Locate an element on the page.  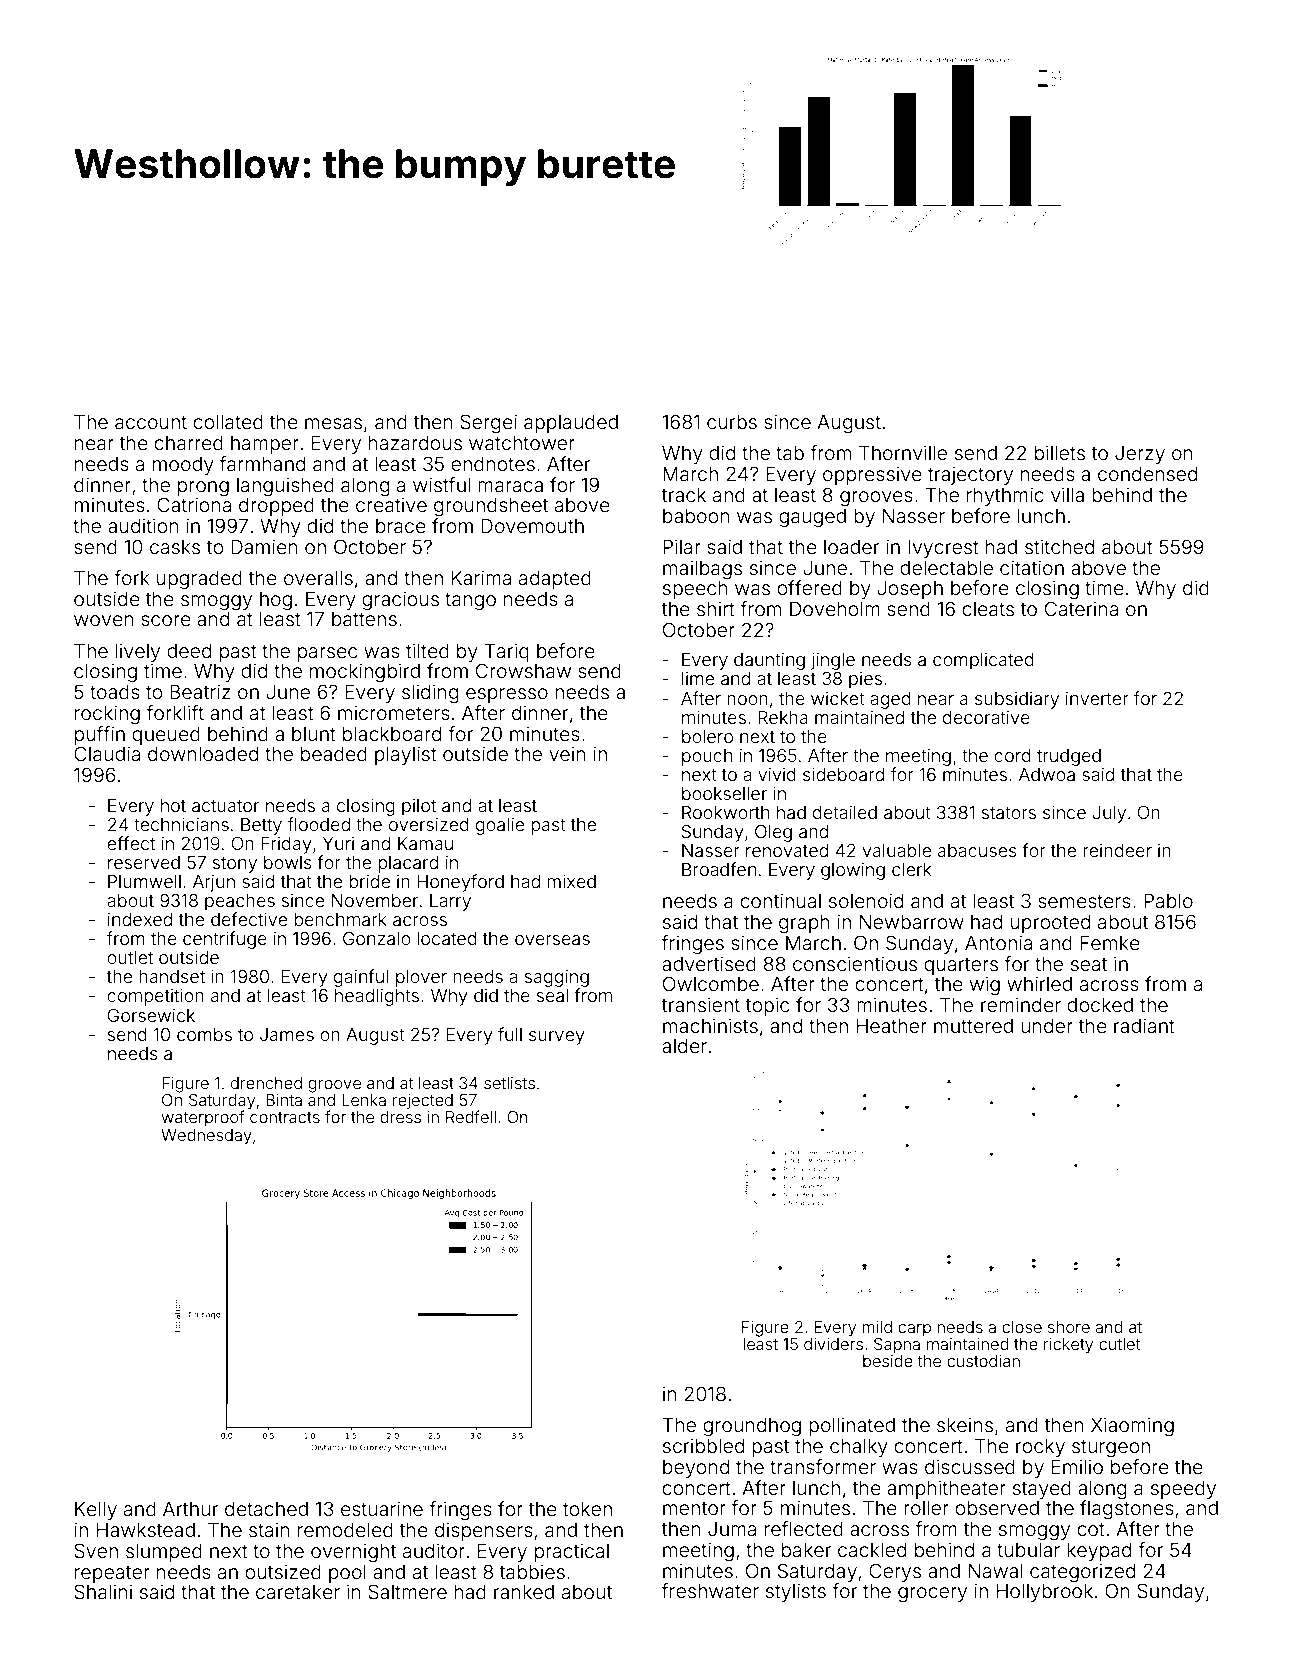
scribbled is located at coordinates (703, 1445).
